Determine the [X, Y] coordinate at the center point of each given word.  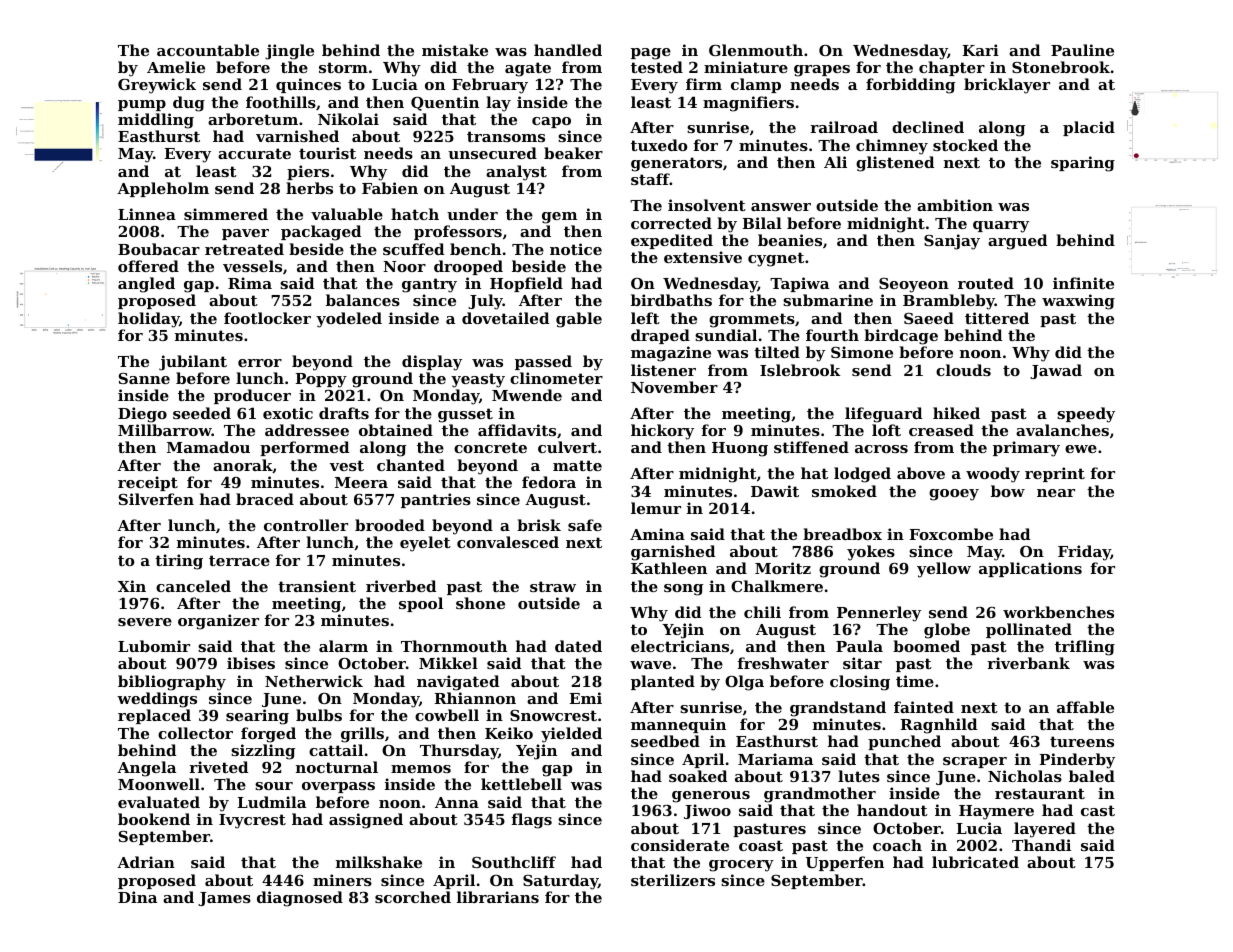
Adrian [146, 862]
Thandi [1041, 845]
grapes [822, 71]
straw [553, 586]
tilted [777, 352]
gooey [954, 495]
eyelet [425, 544]
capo [551, 122]
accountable [208, 50]
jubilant [193, 363]
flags [532, 821]
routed [986, 283]
